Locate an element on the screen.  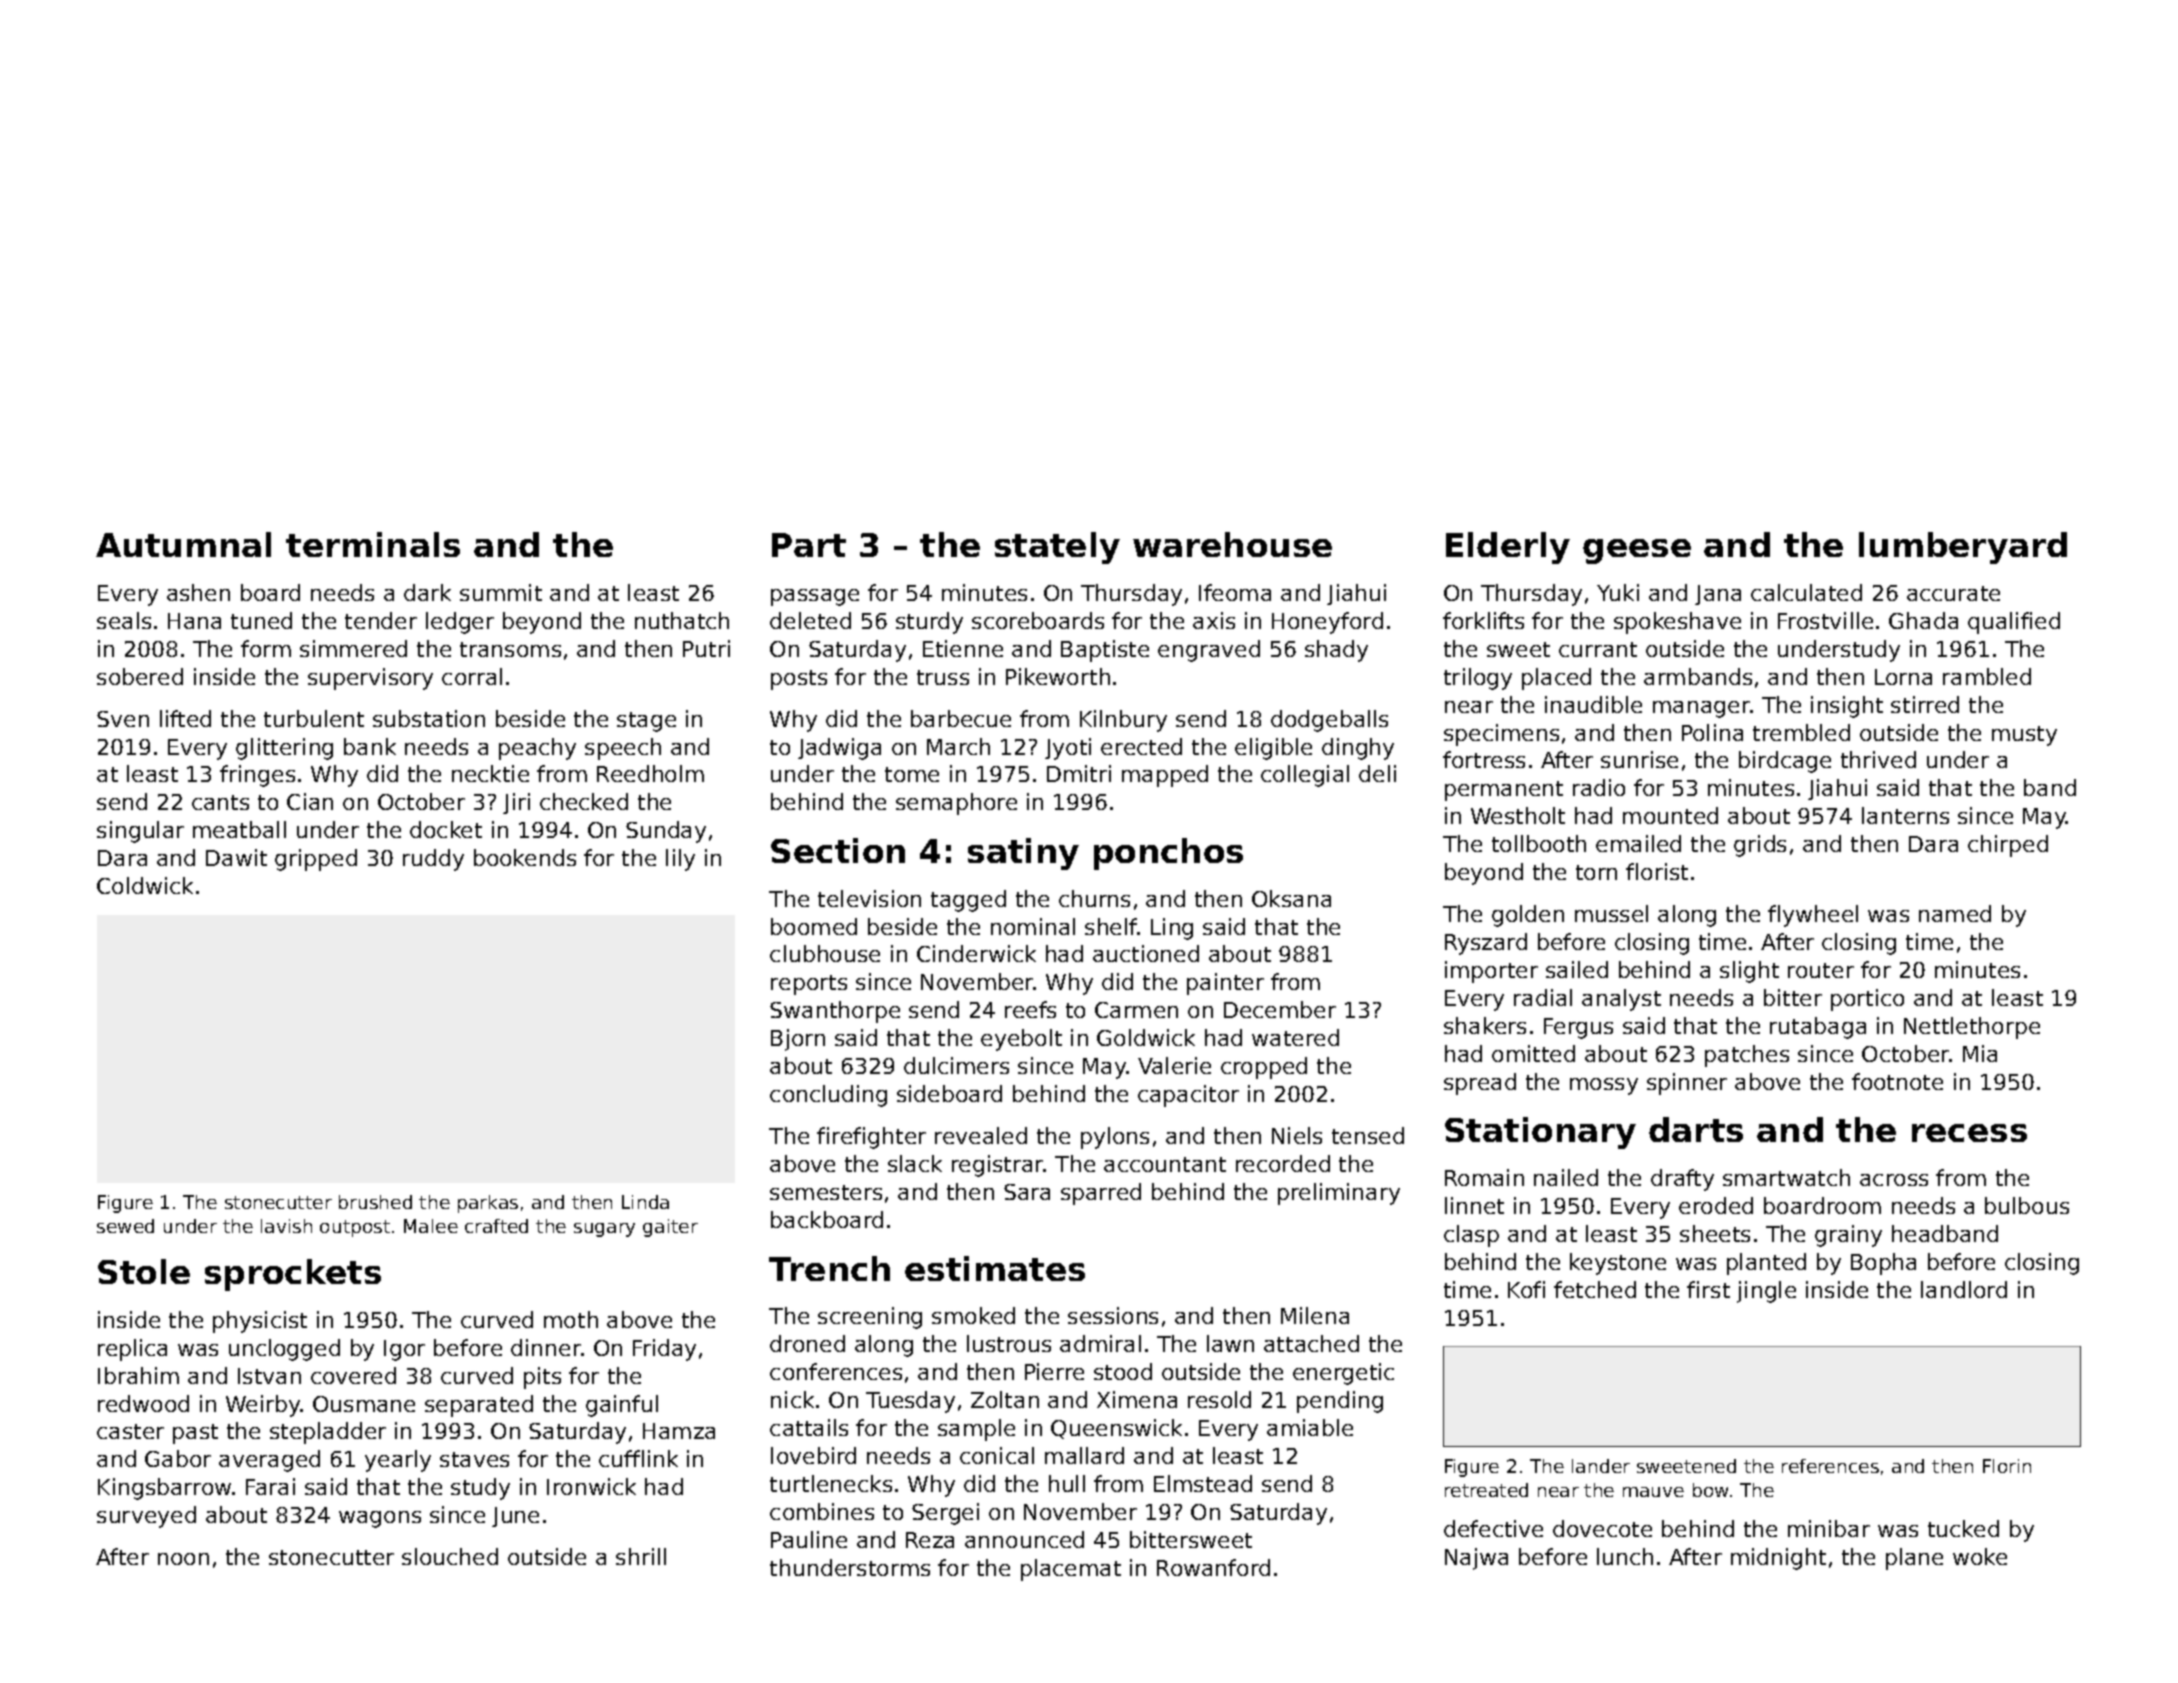
placemat is located at coordinates (1071, 1570).
